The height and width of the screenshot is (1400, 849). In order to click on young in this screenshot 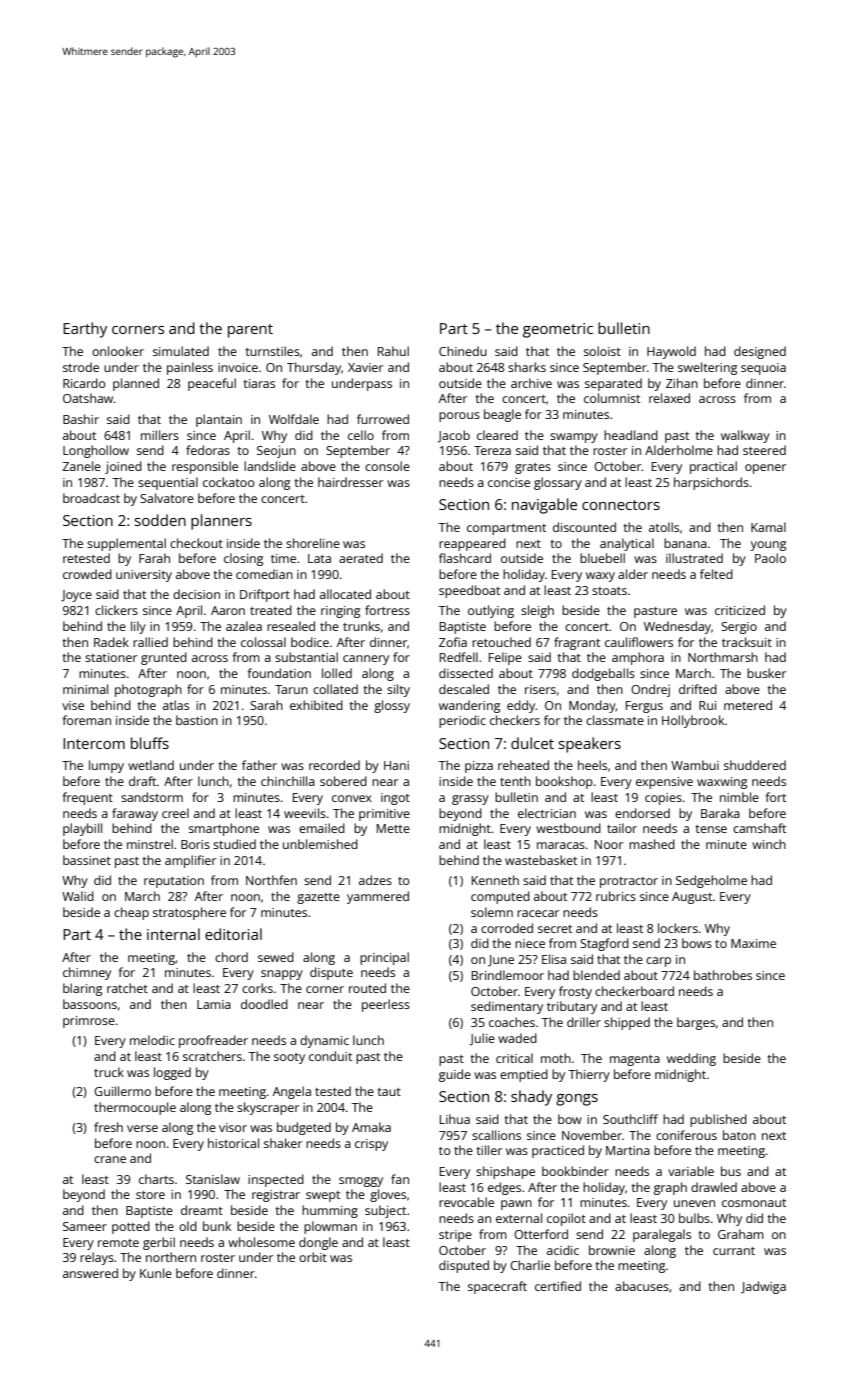, I will do `click(768, 546)`.
